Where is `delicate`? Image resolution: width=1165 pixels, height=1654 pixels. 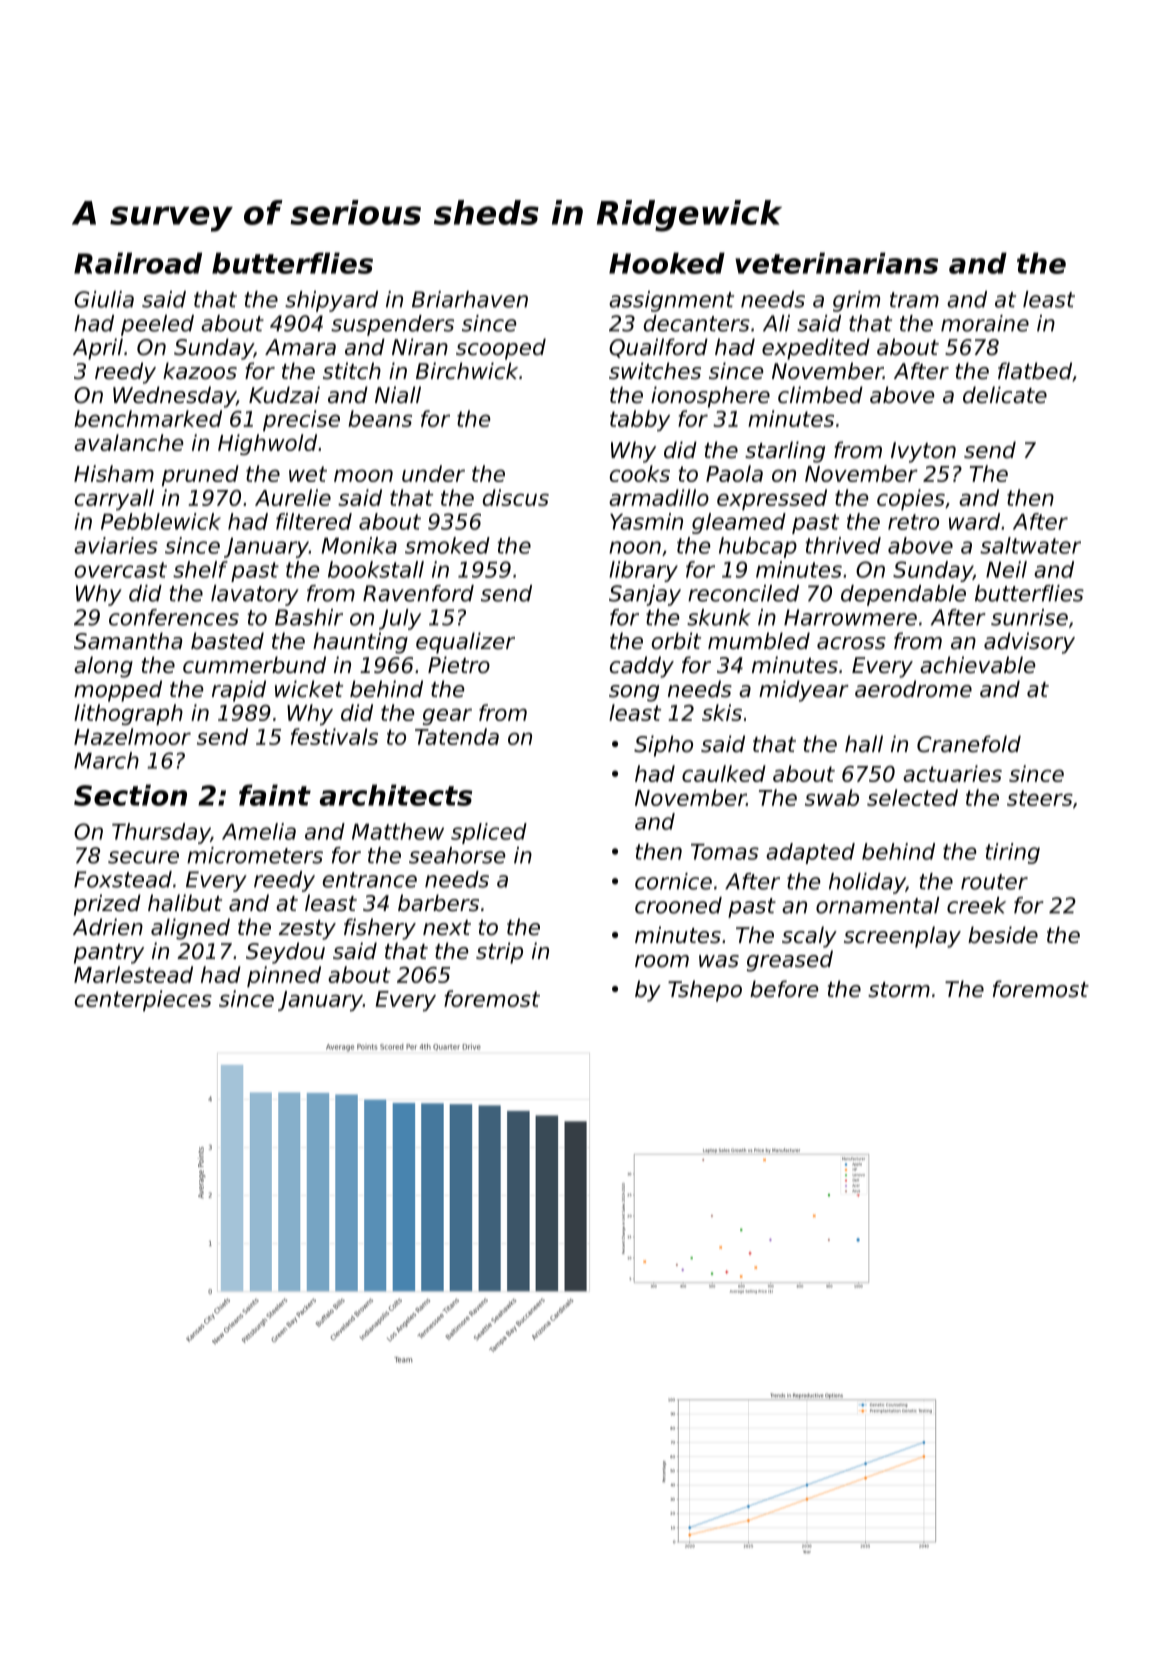 delicate is located at coordinates (1005, 395).
